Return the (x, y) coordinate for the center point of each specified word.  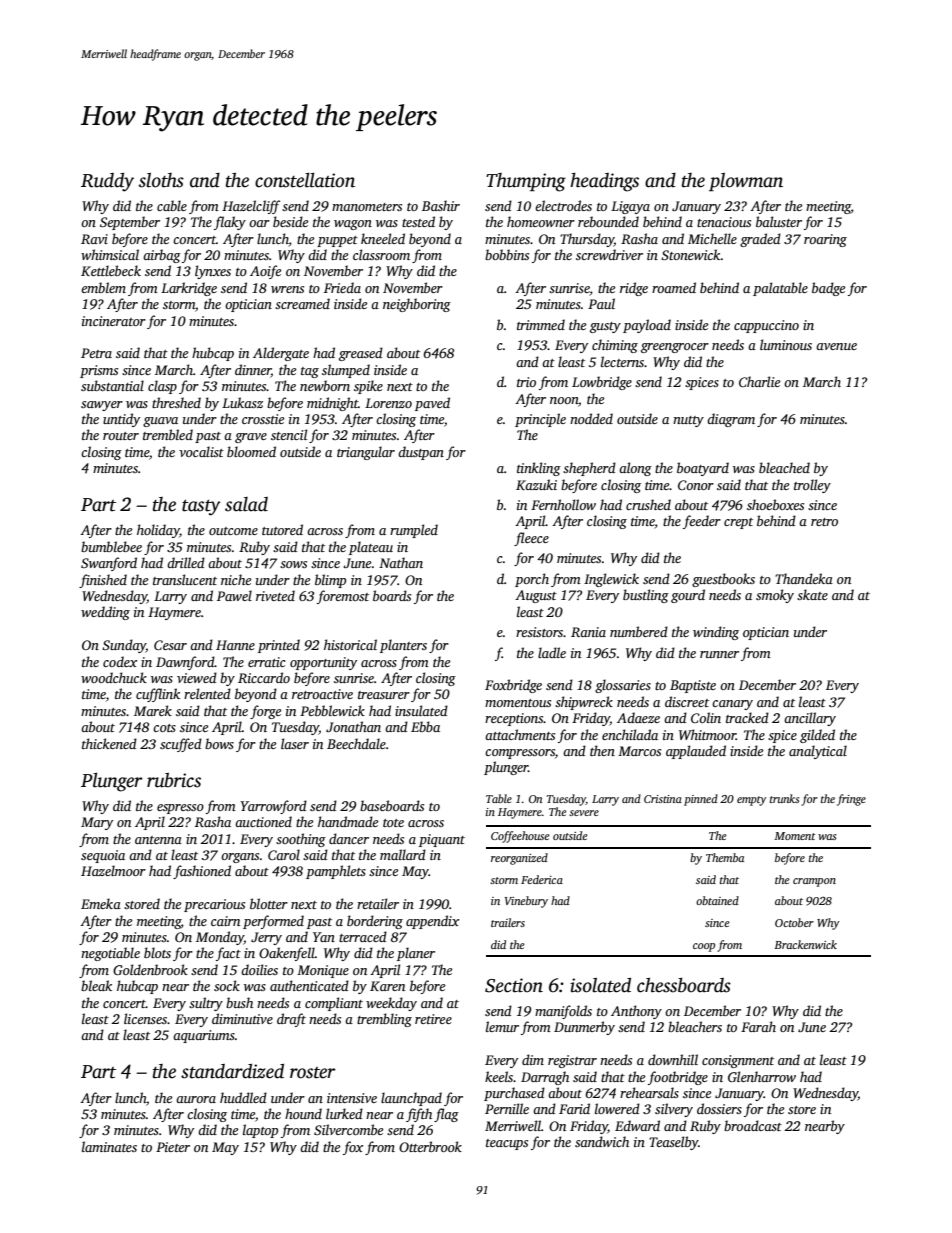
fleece (531, 539)
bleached (784, 467)
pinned (701, 800)
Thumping (526, 182)
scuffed (181, 745)
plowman (746, 182)
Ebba (425, 726)
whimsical (110, 254)
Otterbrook (430, 1146)
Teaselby (673, 1143)
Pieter (173, 1147)
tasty (201, 508)
